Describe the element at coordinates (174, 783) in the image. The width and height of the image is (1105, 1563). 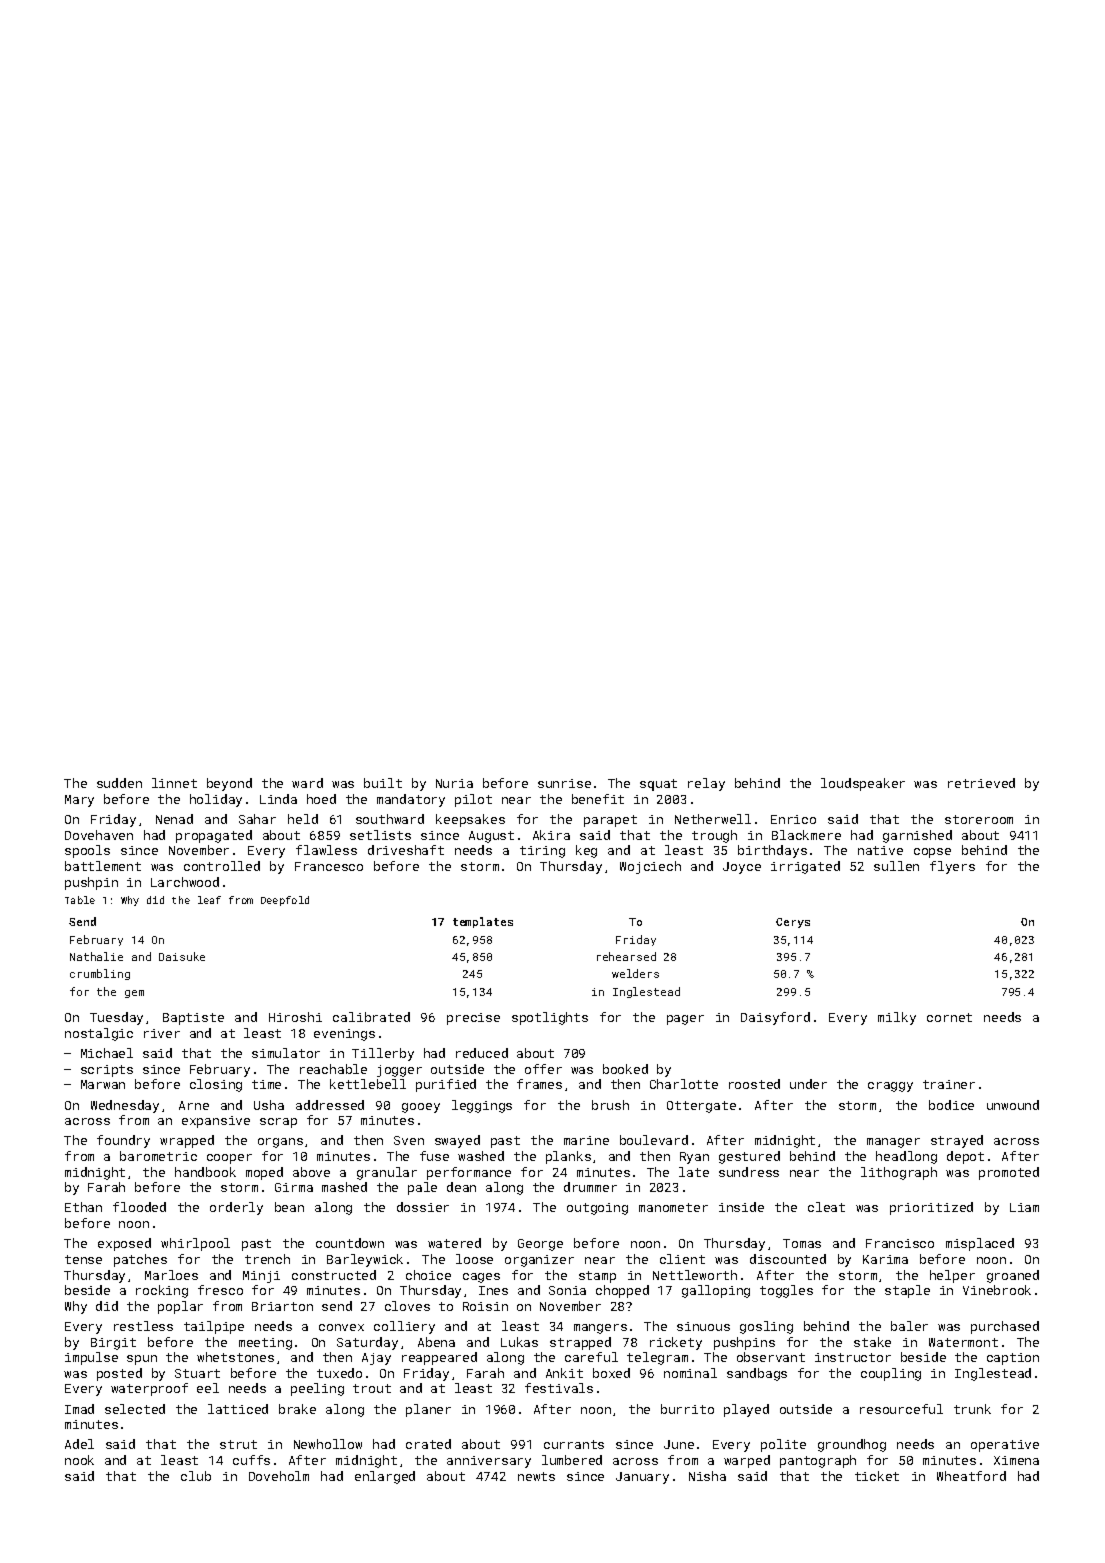
I see `linnet` at that location.
